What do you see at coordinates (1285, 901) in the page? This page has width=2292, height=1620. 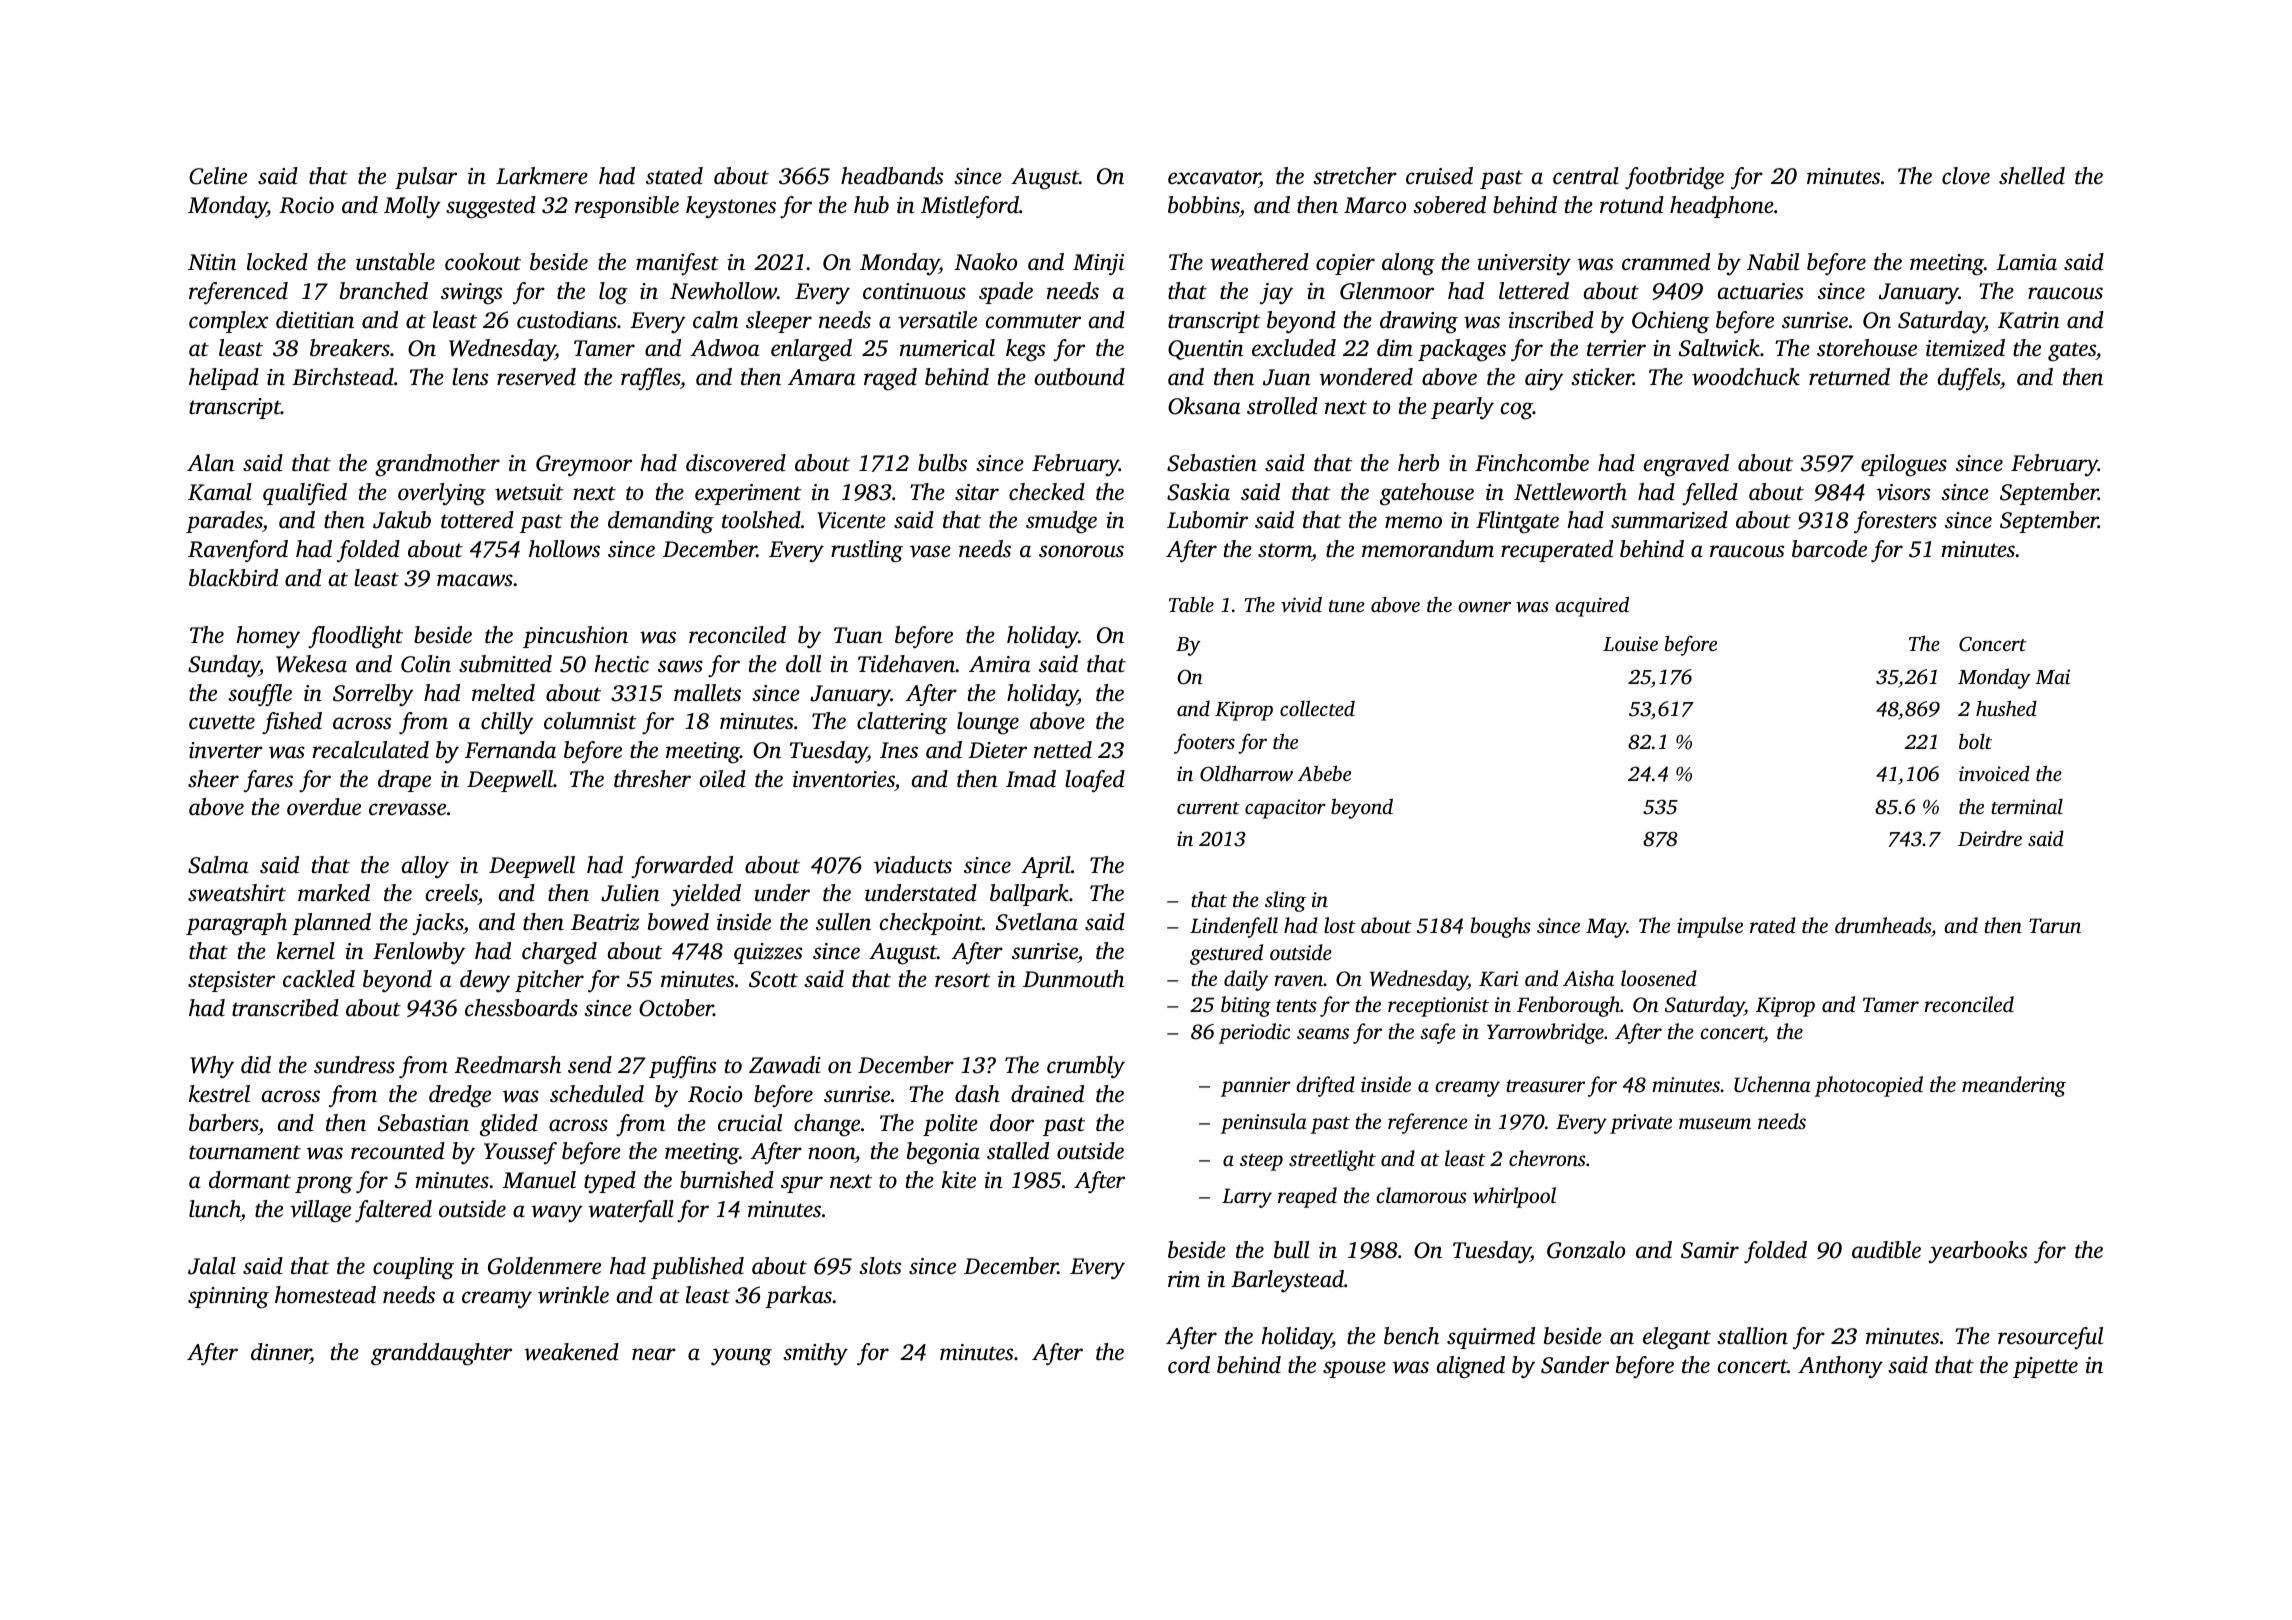 I see `sling` at bounding box center [1285, 901].
